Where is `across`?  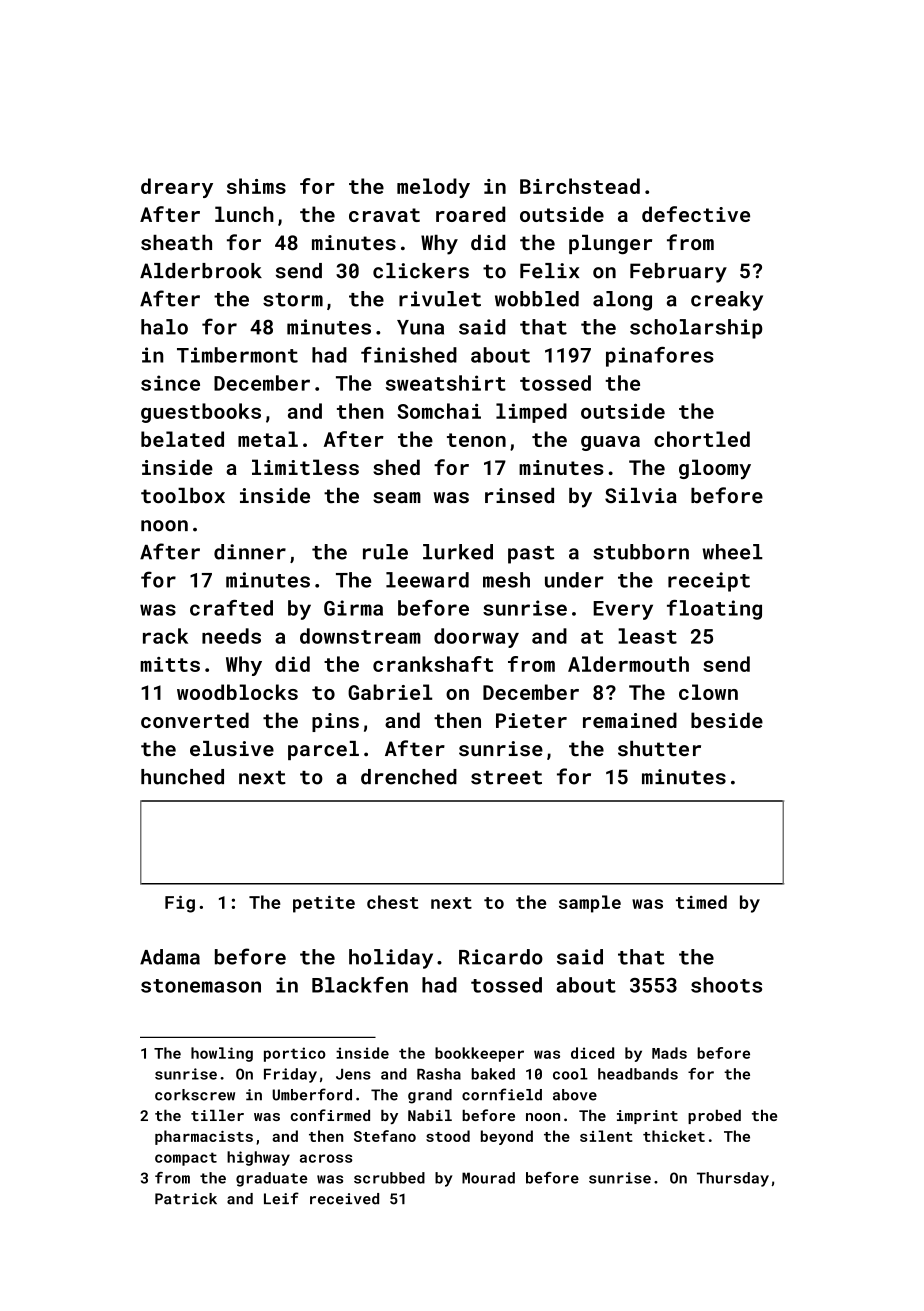
across is located at coordinates (326, 1158).
